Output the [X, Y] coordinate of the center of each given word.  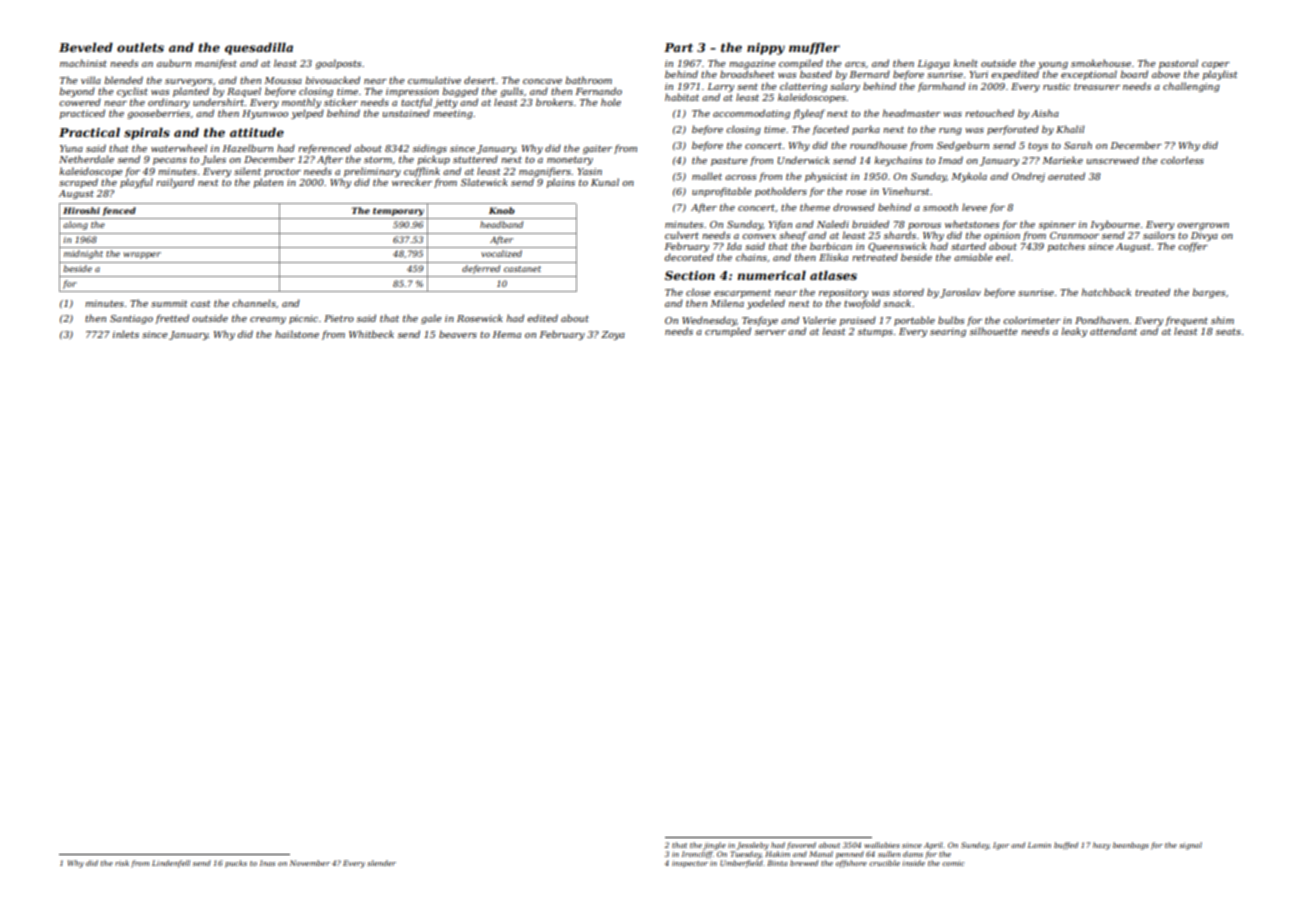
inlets [126, 334]
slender [381, 863]
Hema [507, 334]
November [310, 863]
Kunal [605, 182]
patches [1066, 247]
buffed [1066, 846]
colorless [1182, 160]
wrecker [412, 182]
